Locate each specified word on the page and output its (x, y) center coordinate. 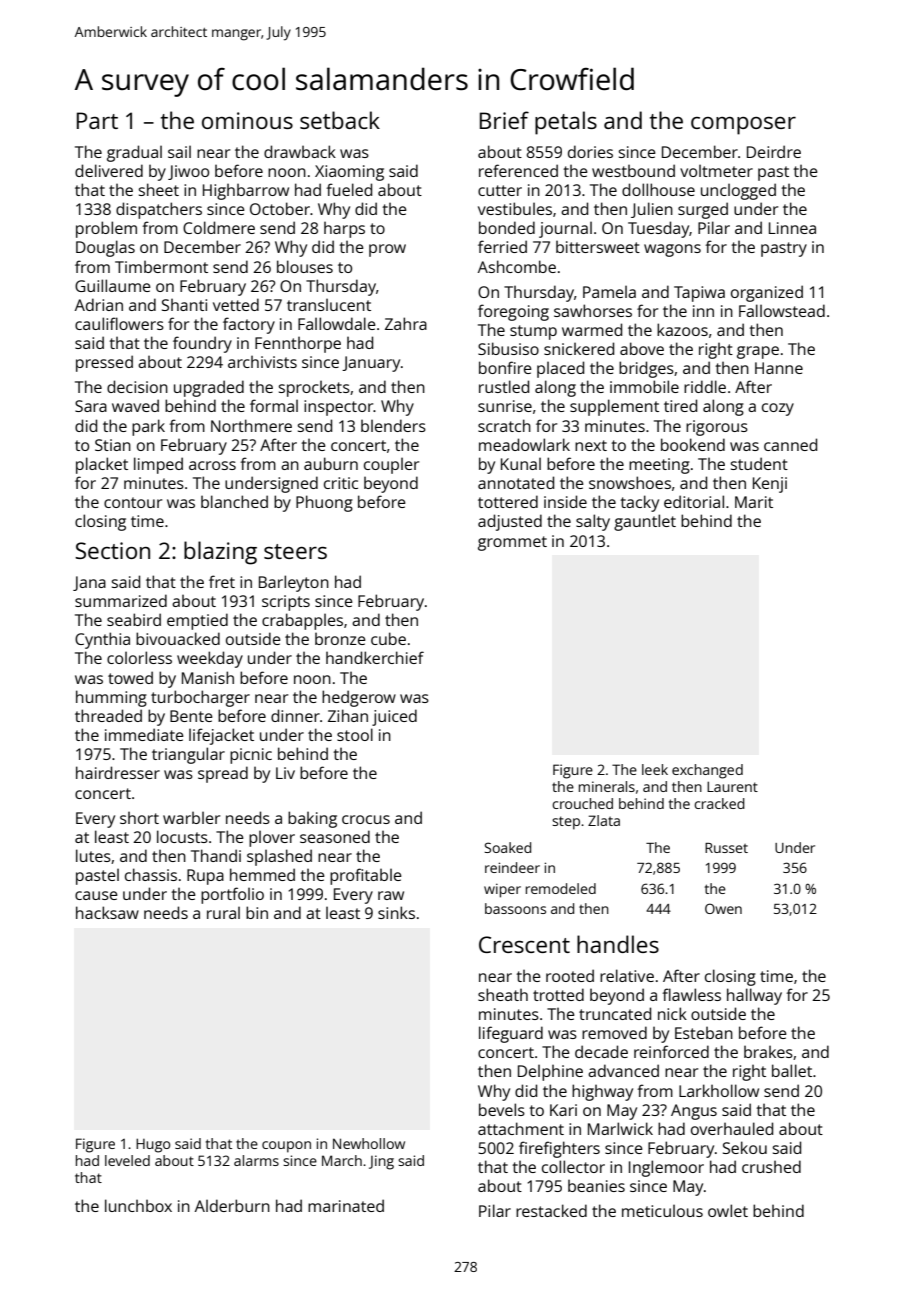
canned (790, 444)
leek (655, 769)
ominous (247, 120)
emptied (197, 621)
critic (341, 483)
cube (388, 638)
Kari (563, 1110)
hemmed (262, 874)
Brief (504, 120)
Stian (113, 445)
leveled (127, 1160)
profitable (366, 876)
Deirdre (774, 151)
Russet (726, 848)
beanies (596, 1186)
